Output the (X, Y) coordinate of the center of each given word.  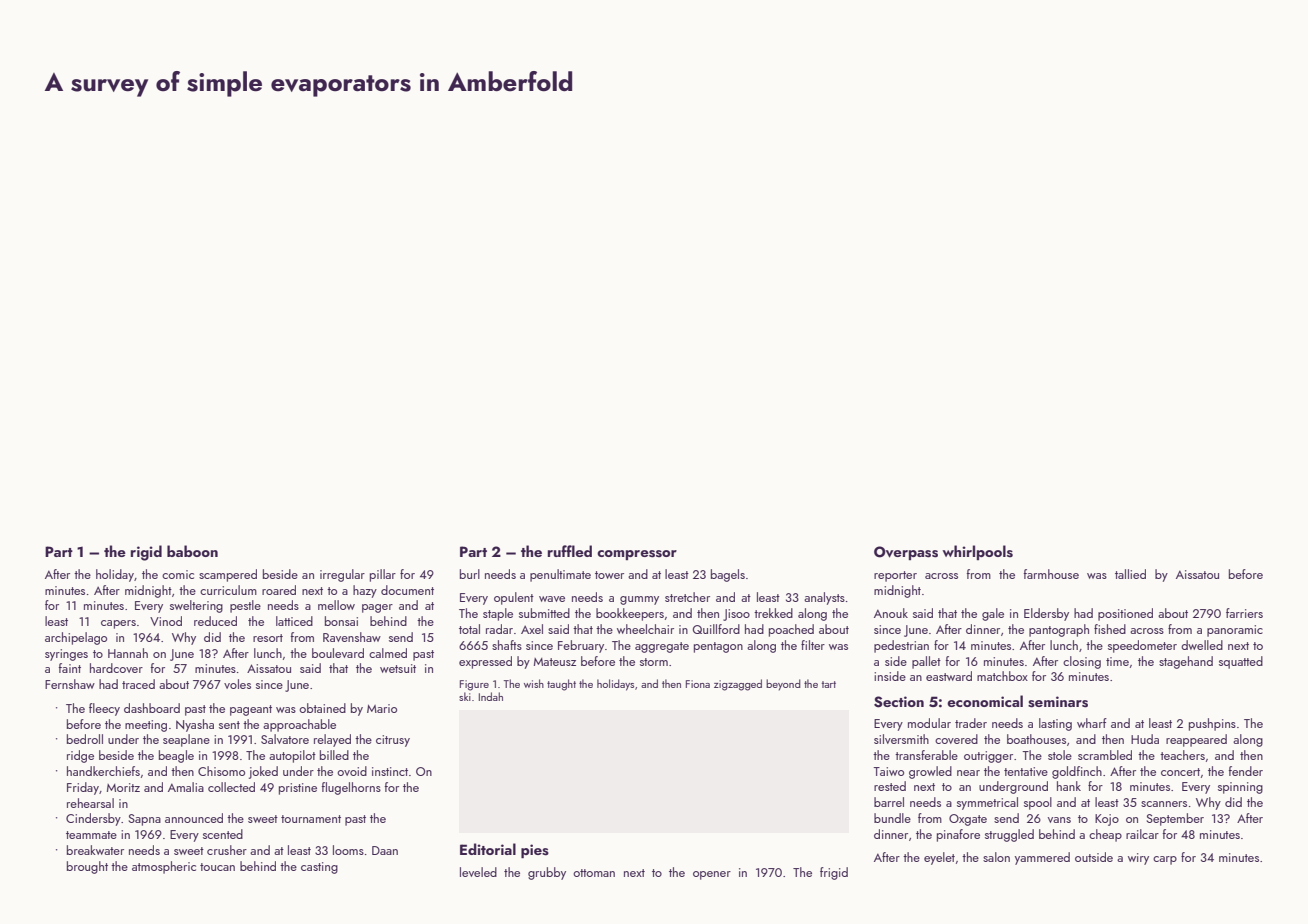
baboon (192, 551)
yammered (1042, 858)
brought (87, 867)
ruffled (570, 551)
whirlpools (977, 552)
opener (712, 875)
